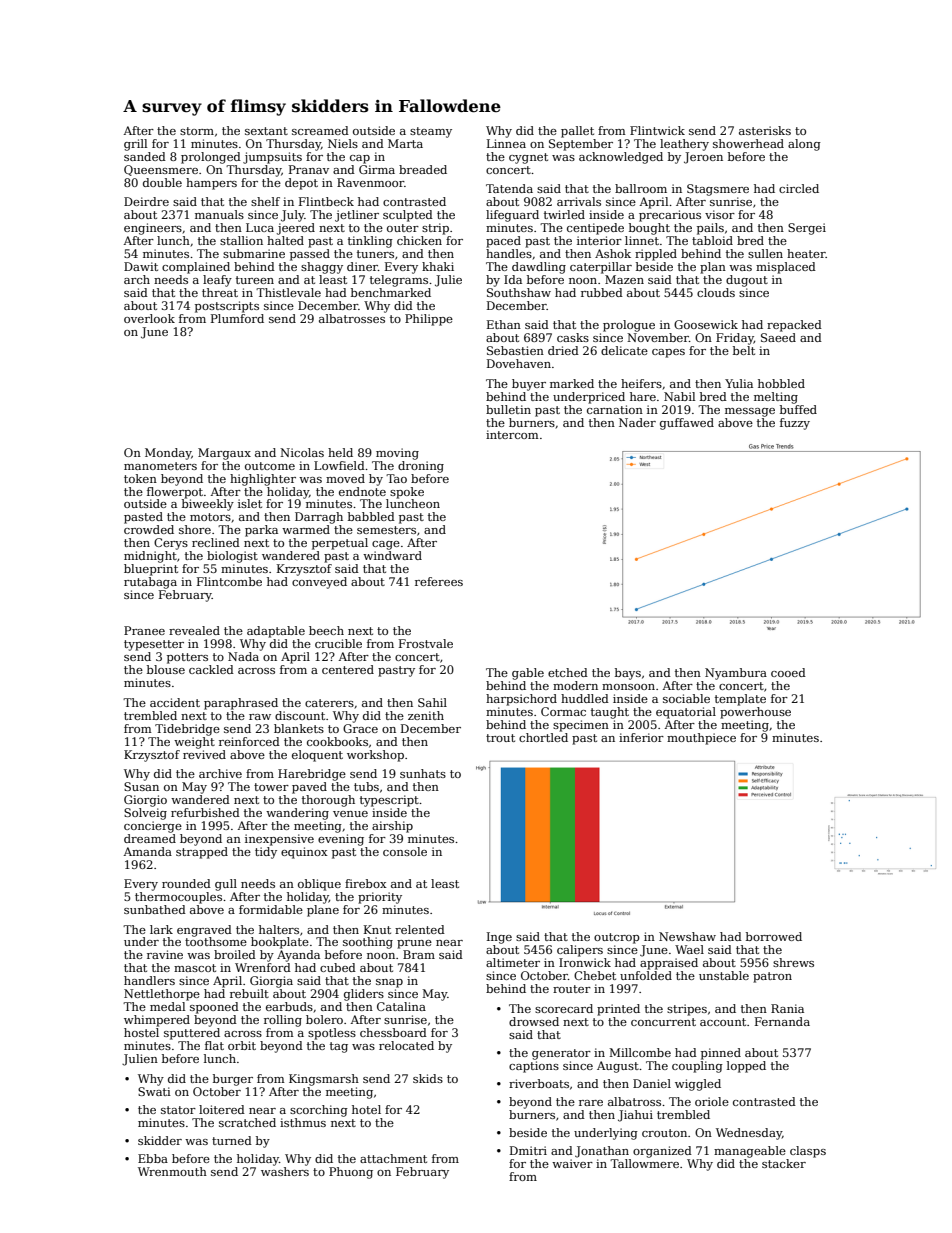 The height and width of the page is (1233, 952). I want to click on token, so click(140, 478).
